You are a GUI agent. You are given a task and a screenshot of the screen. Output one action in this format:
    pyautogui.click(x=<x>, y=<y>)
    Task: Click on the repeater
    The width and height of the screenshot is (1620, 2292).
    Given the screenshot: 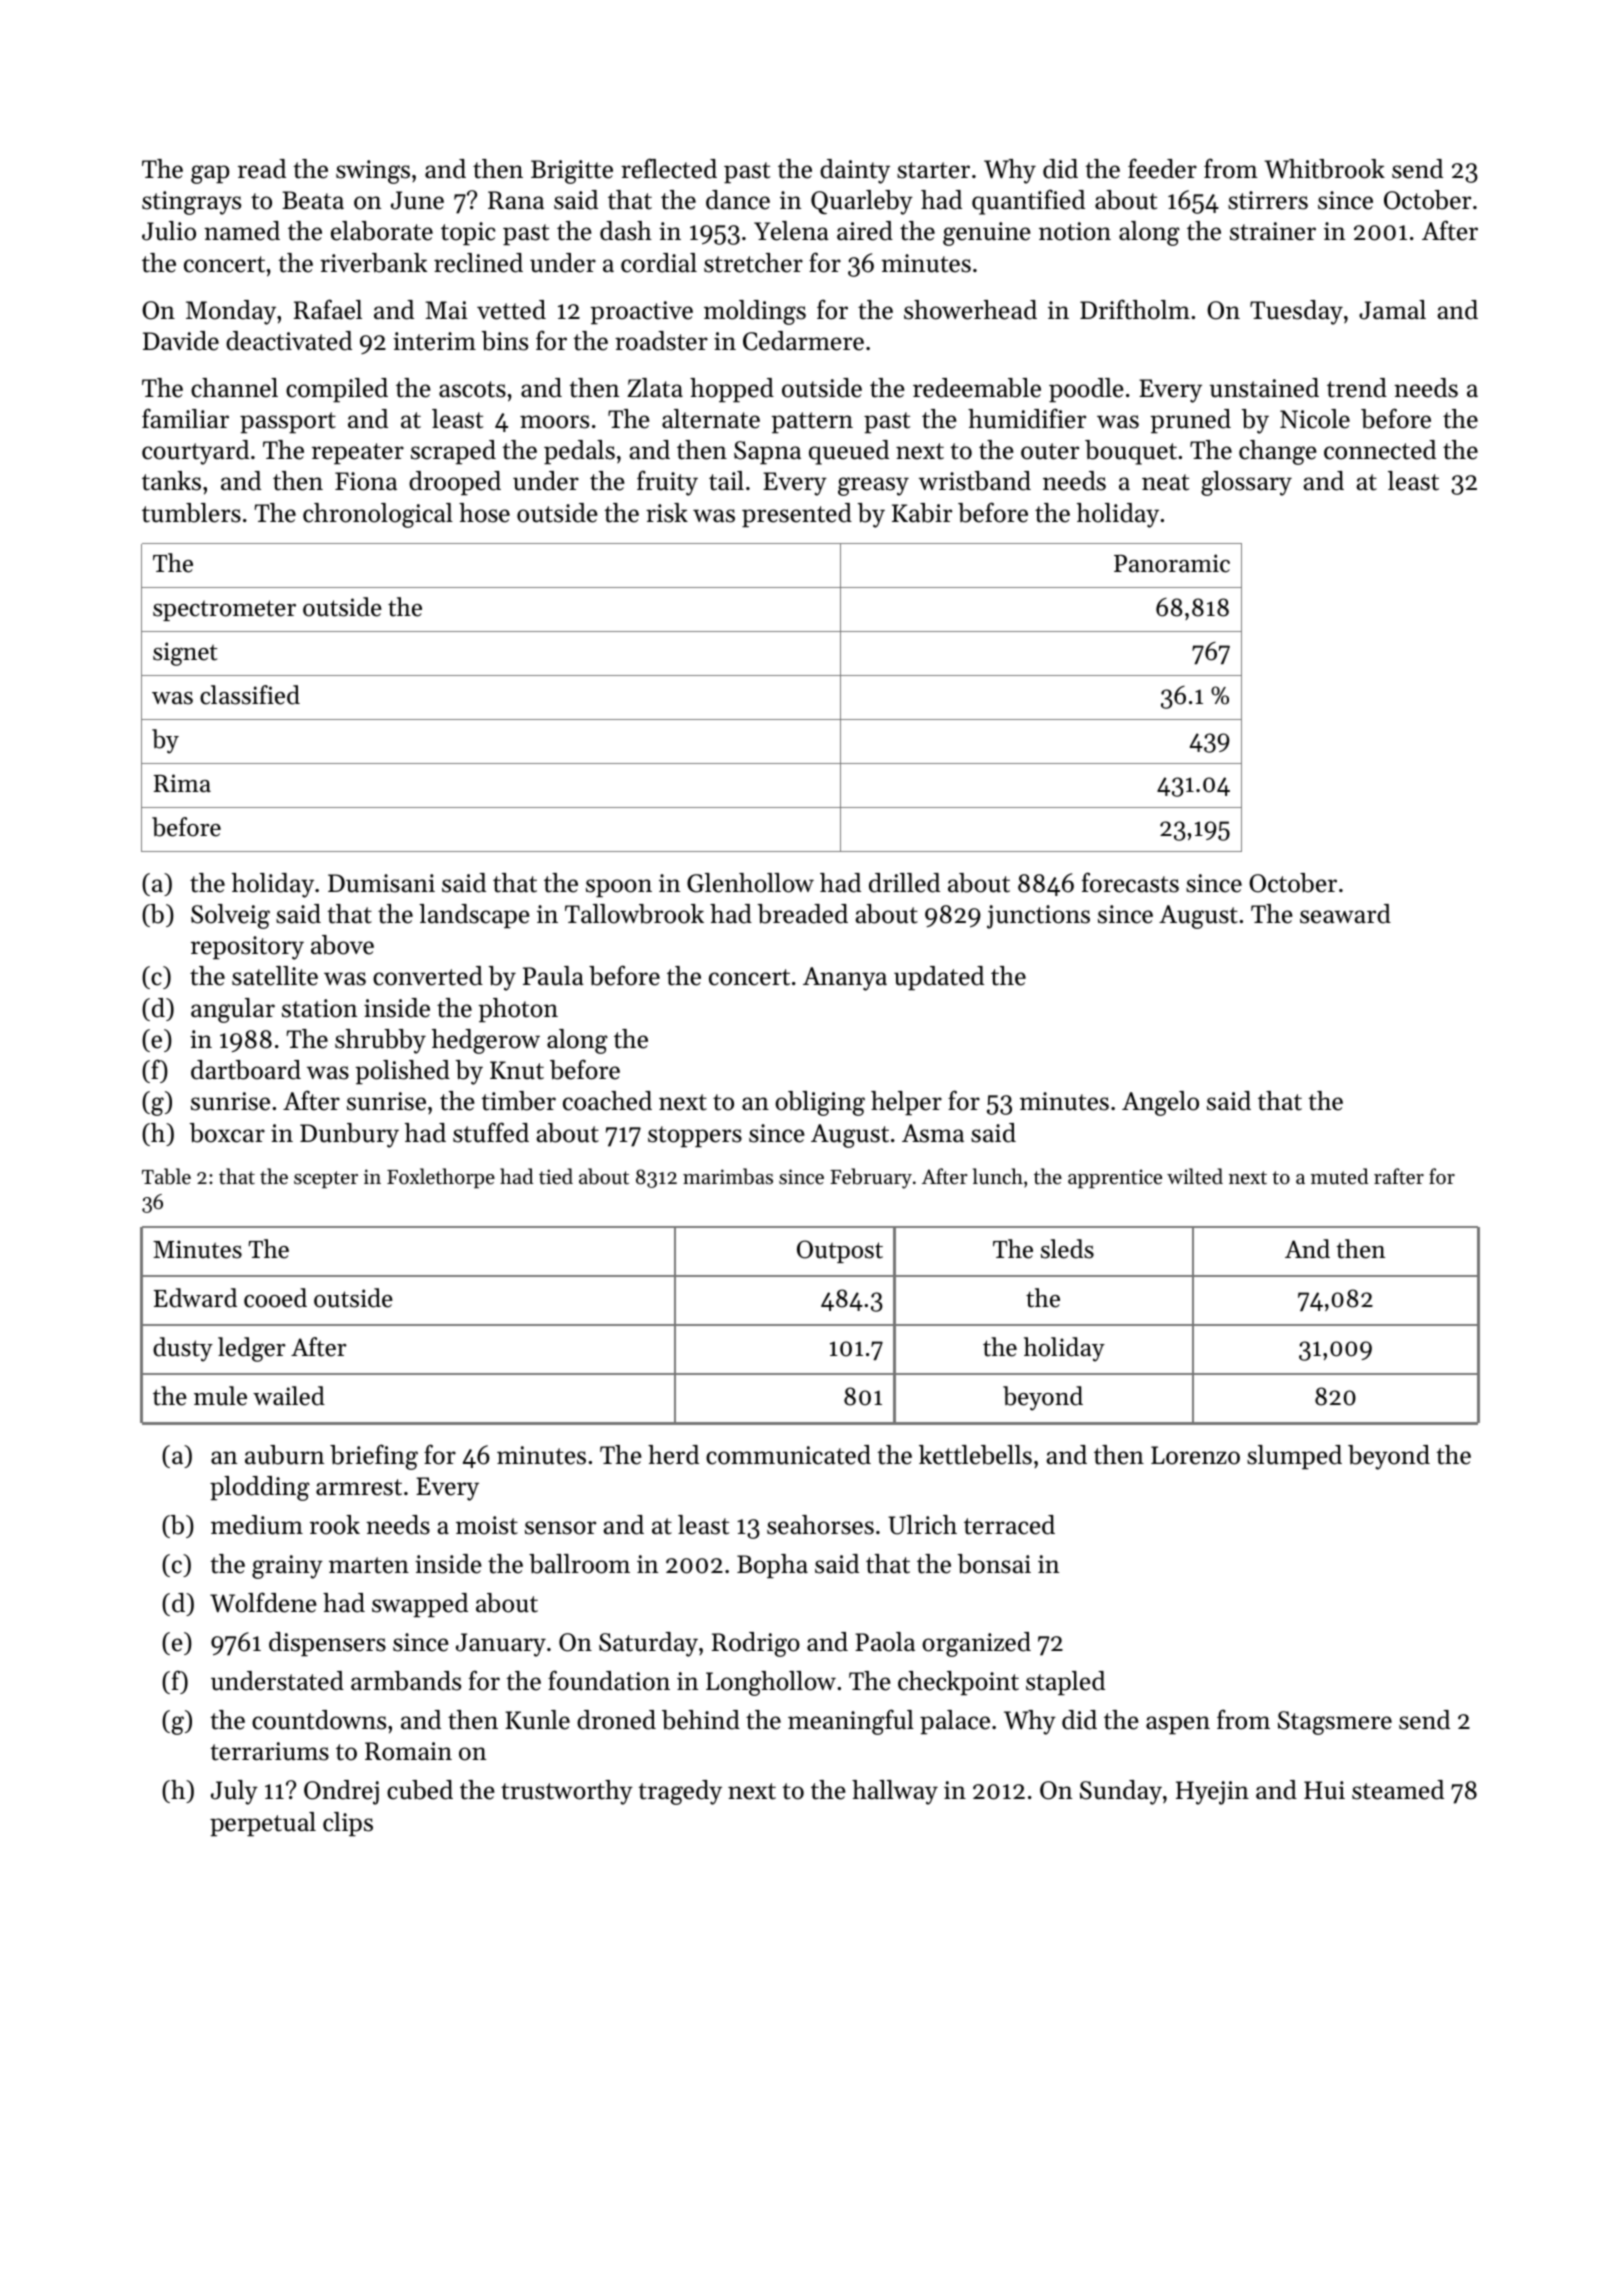 What is the action you would take?
    pyautogui.click(x=358, y=453)
